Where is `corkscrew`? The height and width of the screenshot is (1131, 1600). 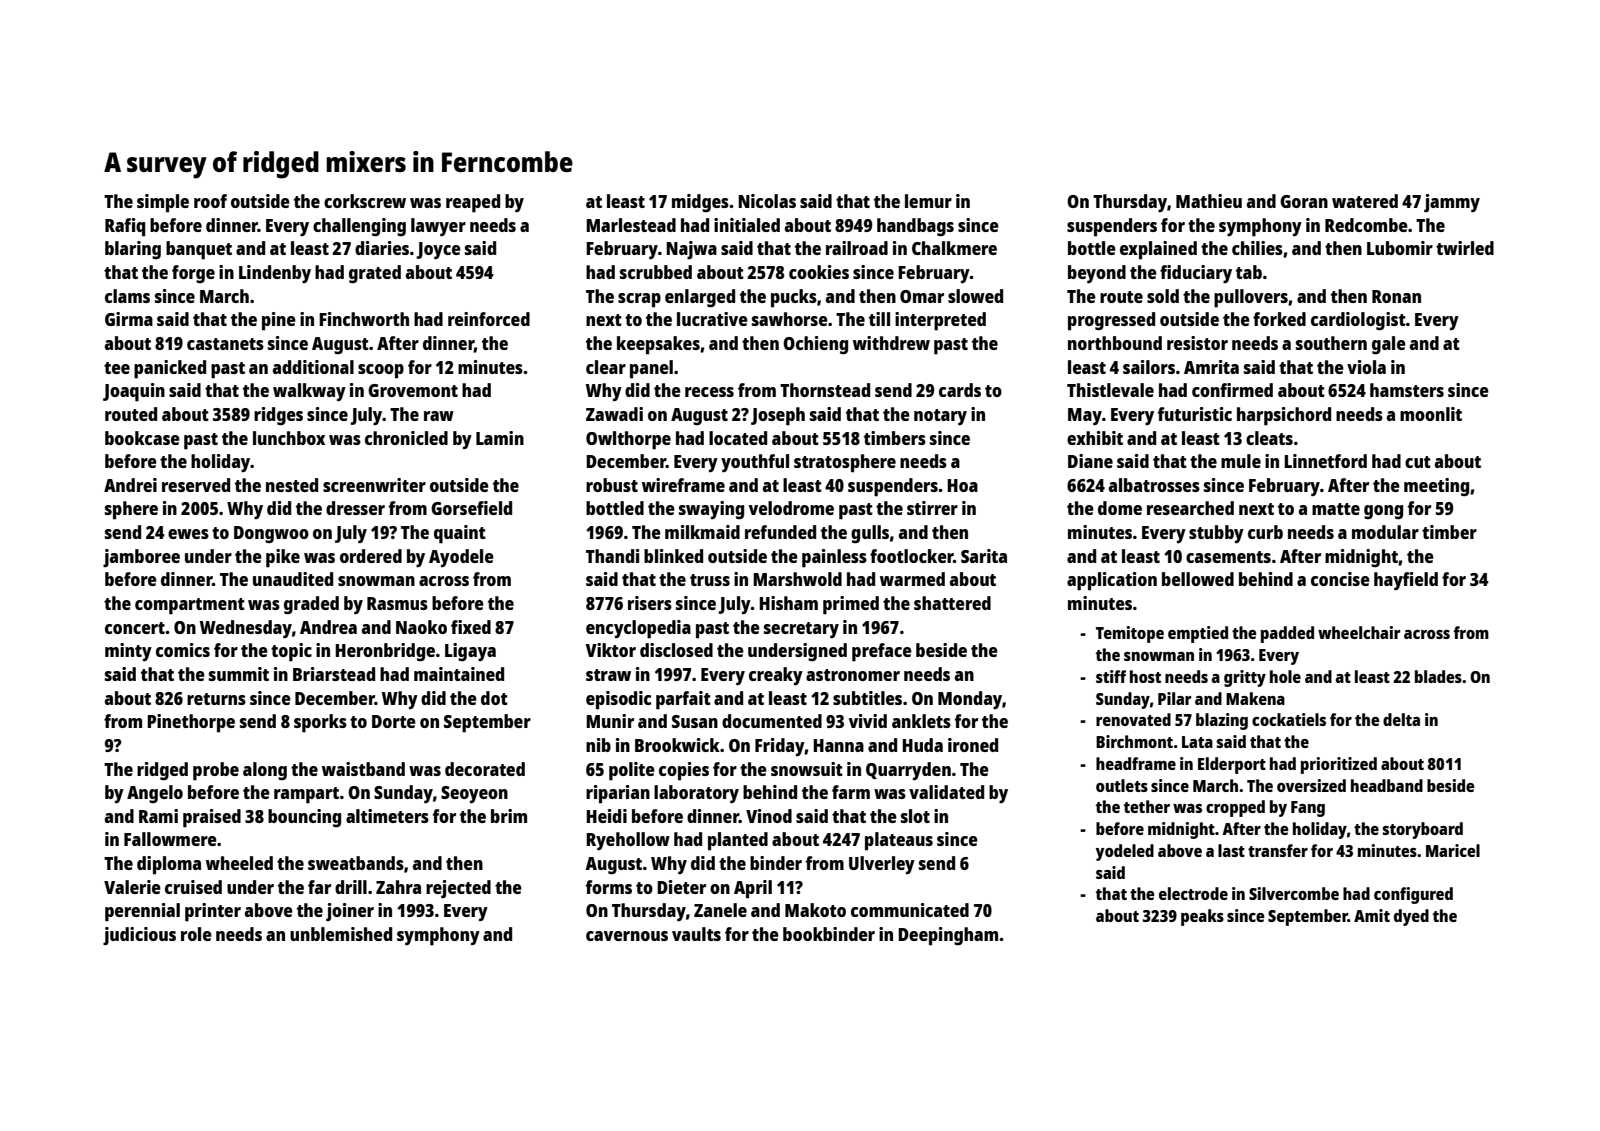 corkscrew is located at coordinates (365, 201).
